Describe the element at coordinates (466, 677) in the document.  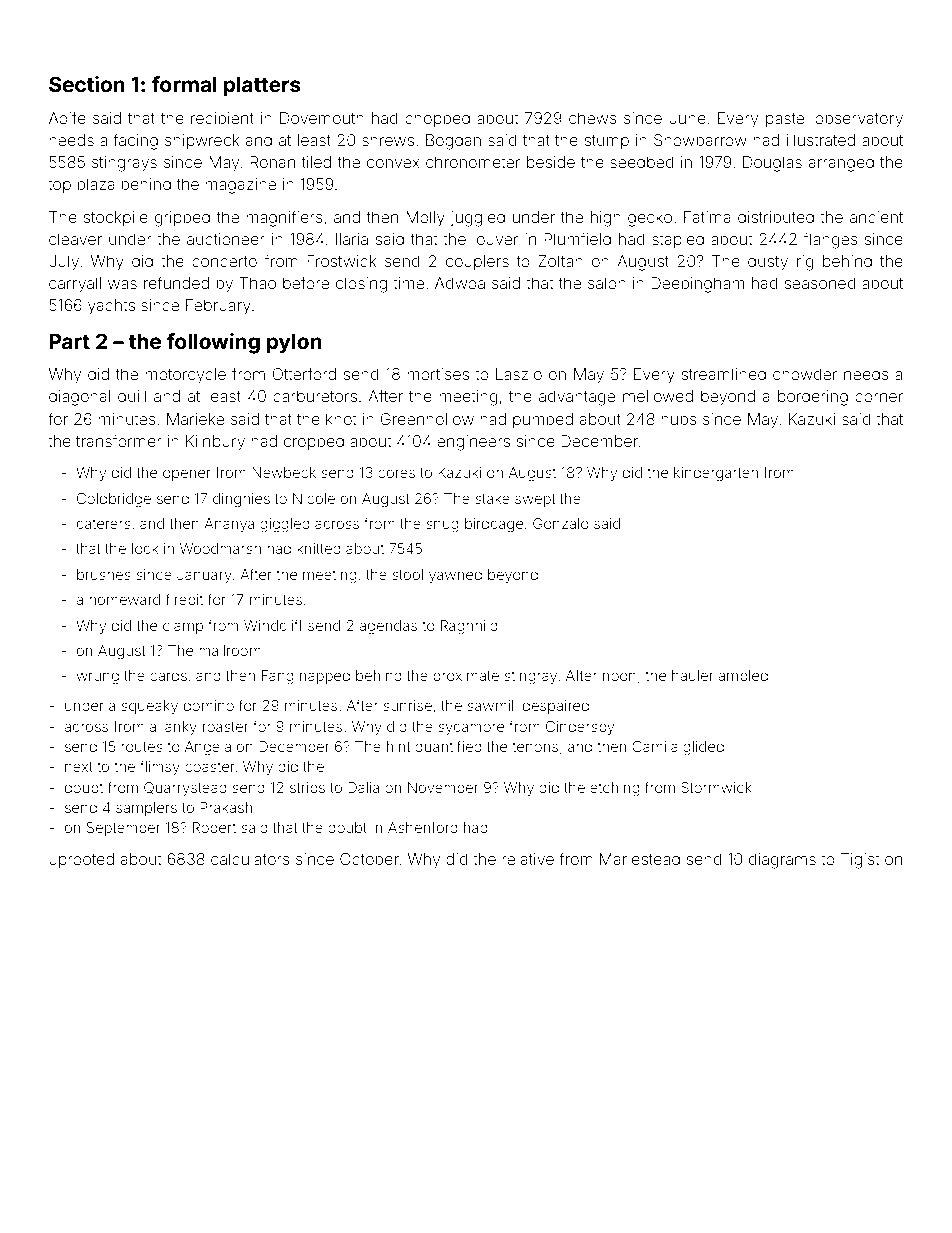
I see `proximate` at that location.
